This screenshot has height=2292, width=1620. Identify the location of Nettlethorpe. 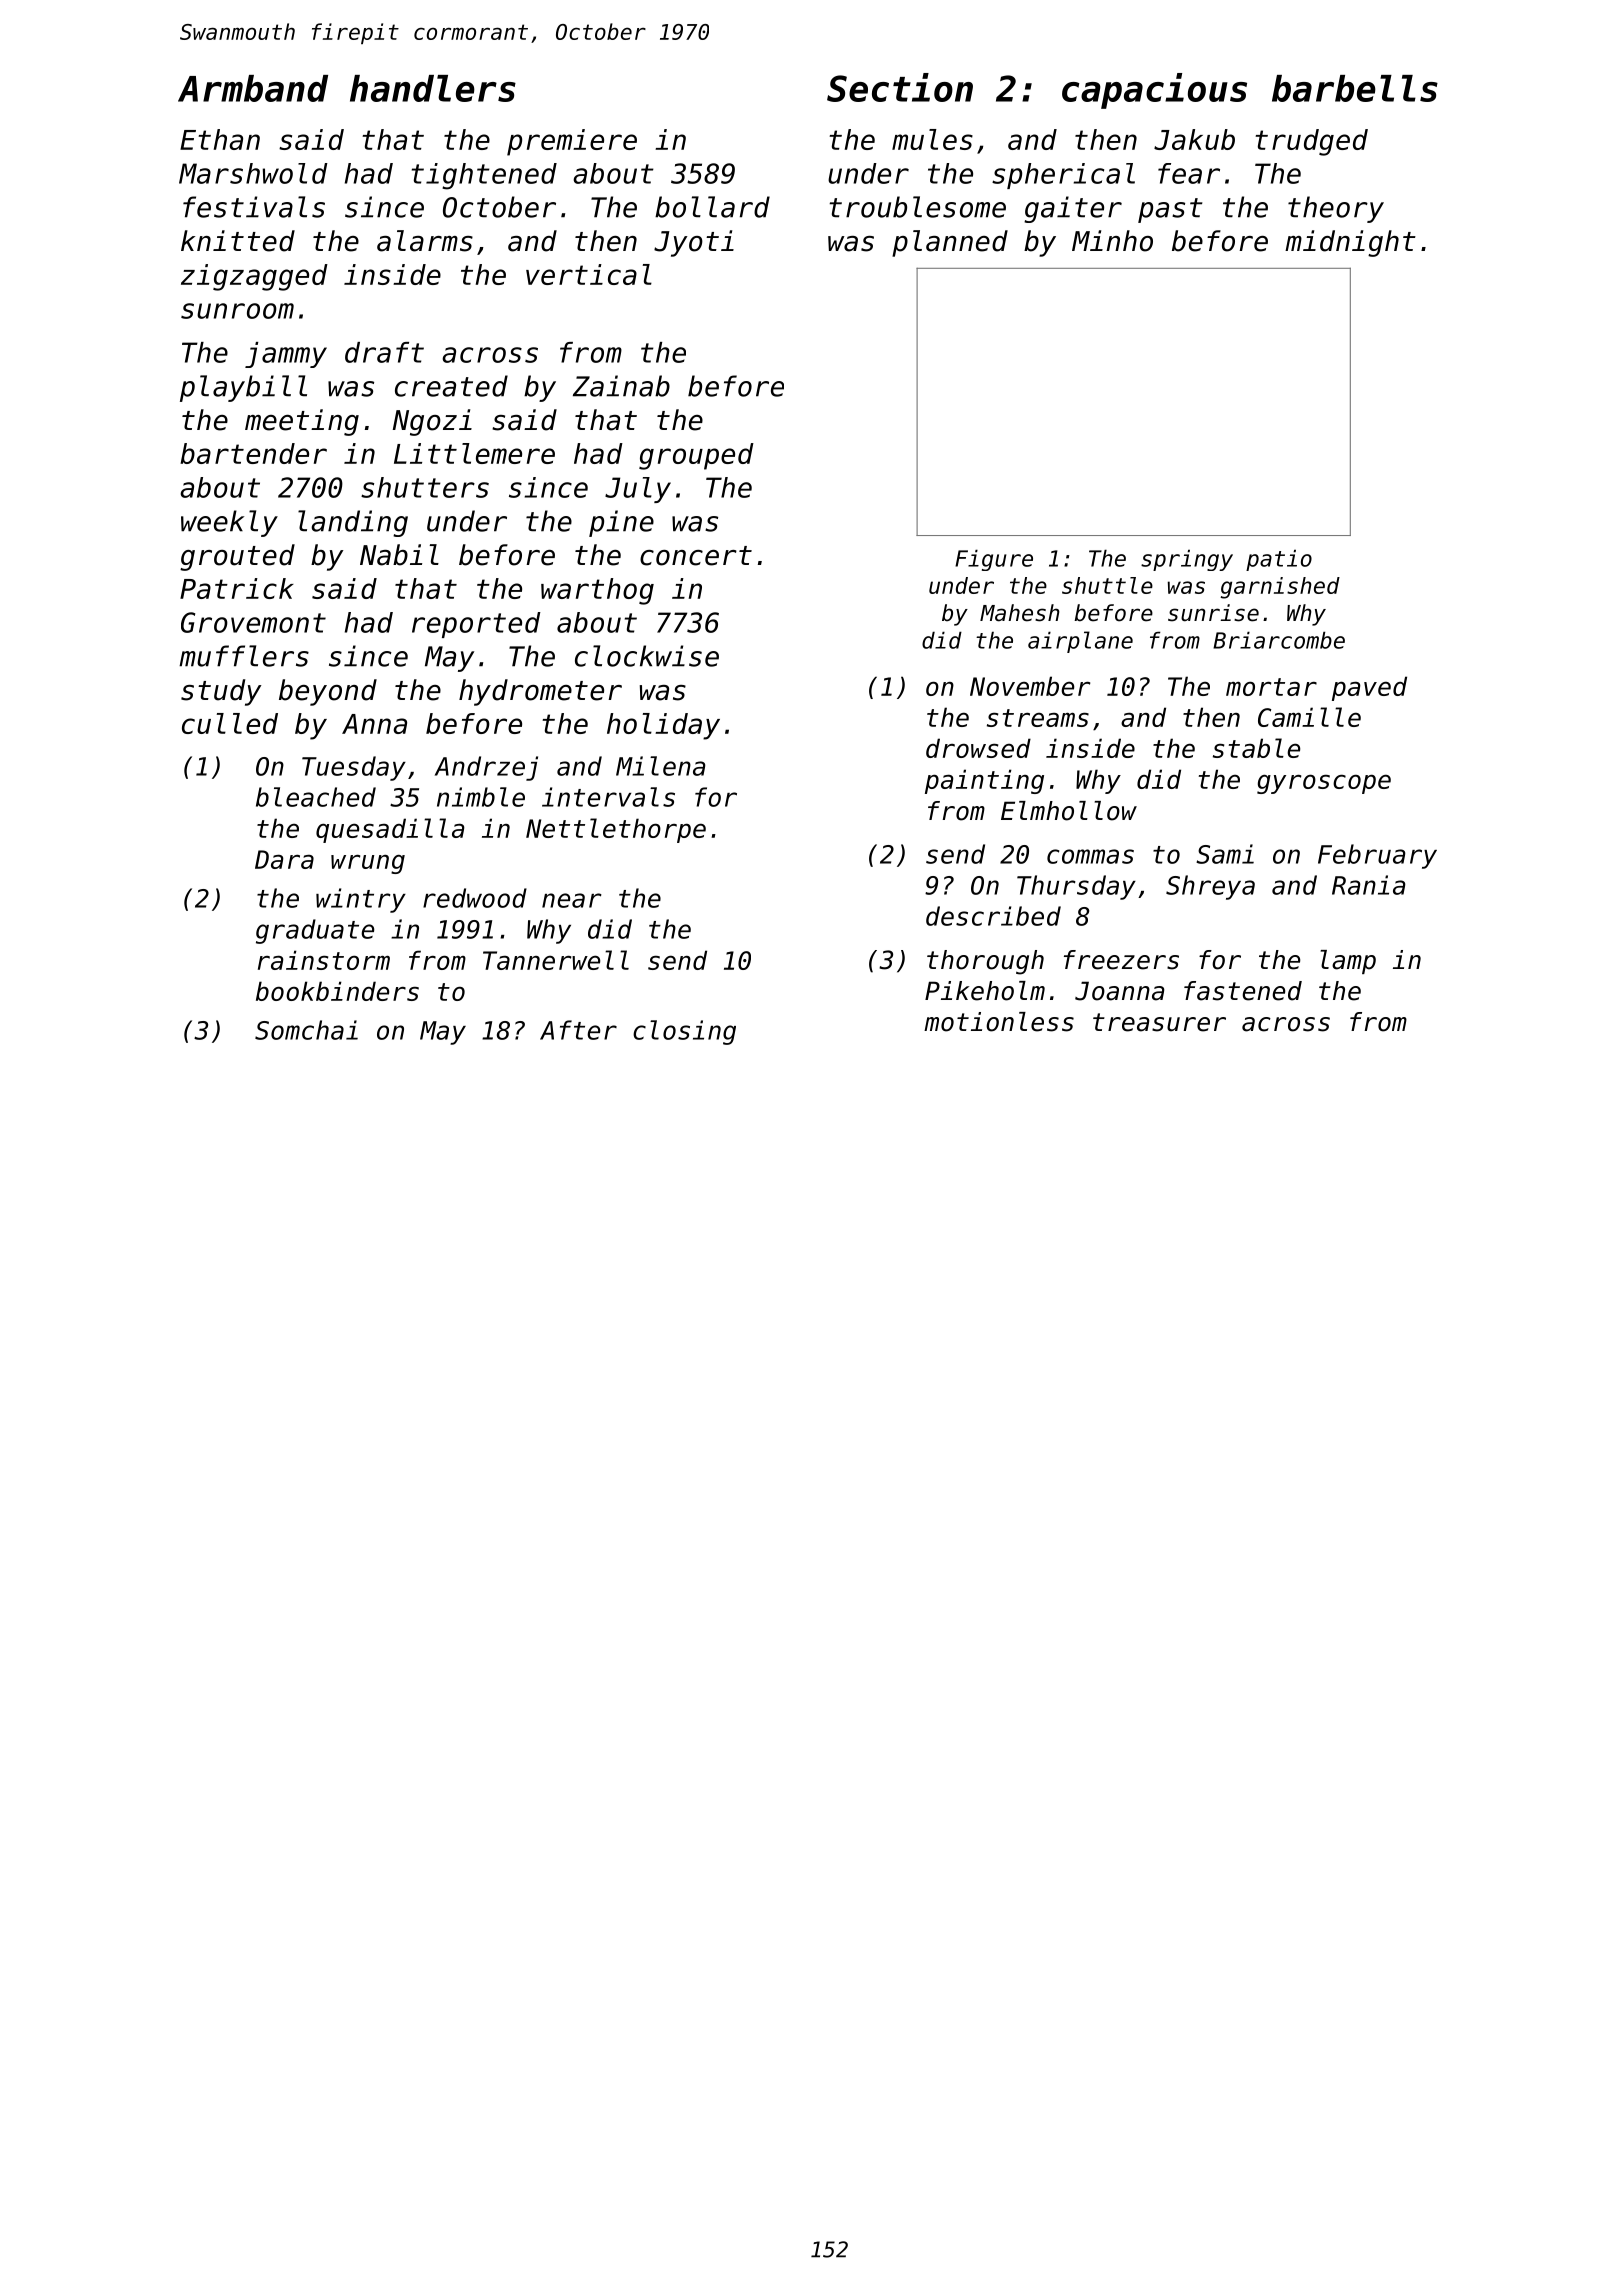
(616, 830).
